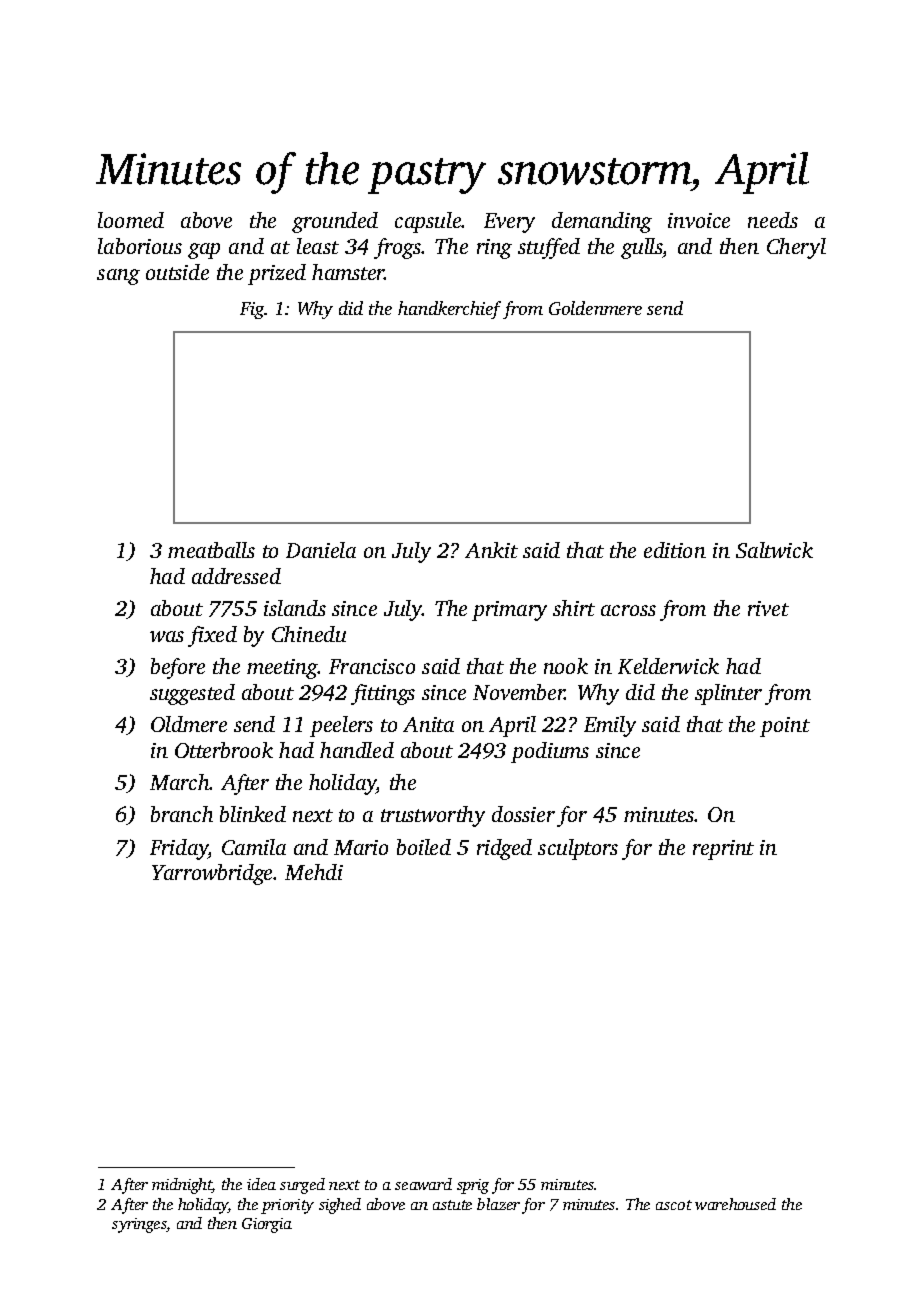 Image resolution: width=924 pixels, height=1311 pixels. Describe the element at coordinates (118, 277) in the screenshot. I see `sang` at that location.
